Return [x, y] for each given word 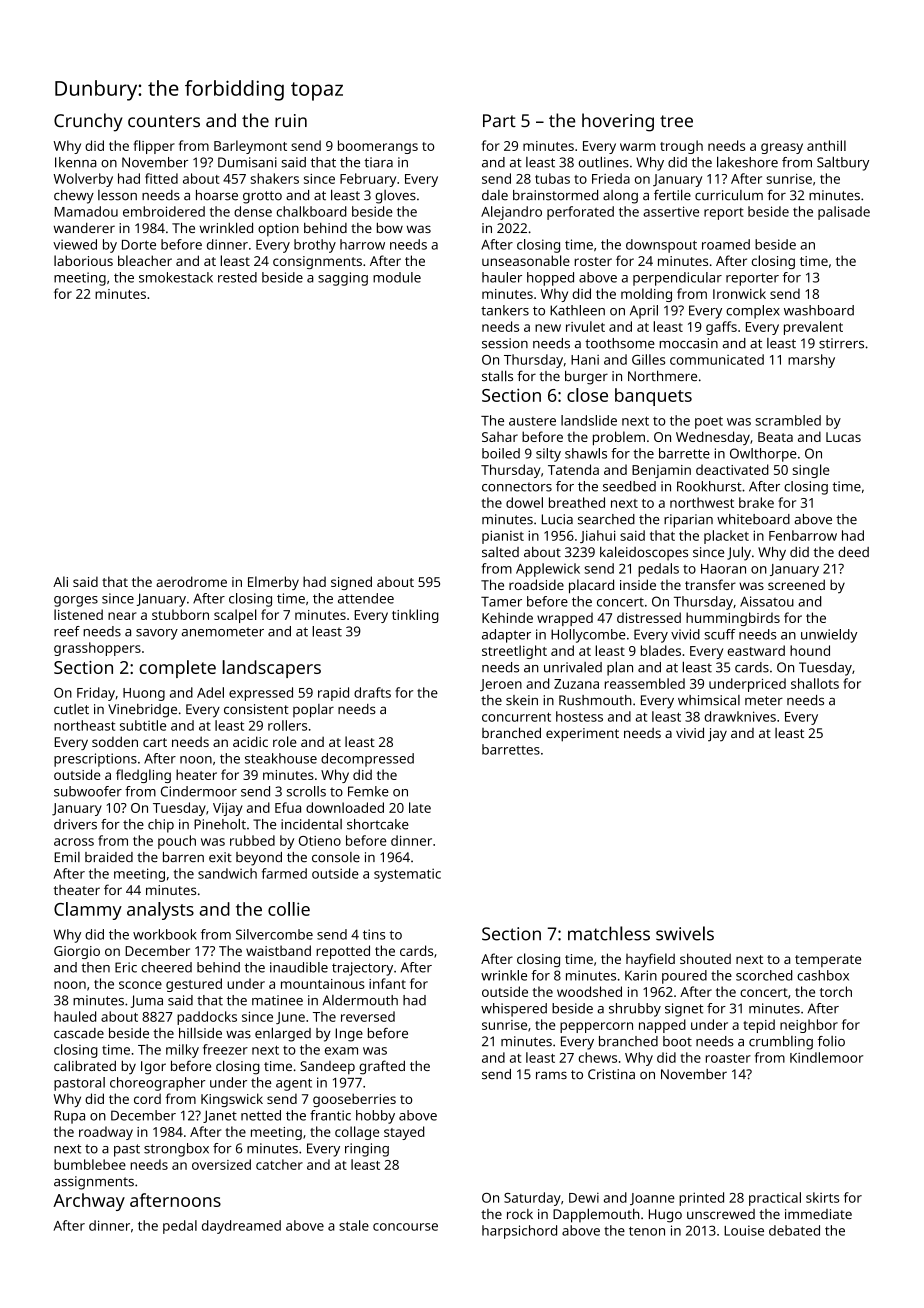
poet [709, 422]
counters [164, 121]
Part [499, 120]
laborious [83, 260]
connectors [517, 487]
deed [853, 552]
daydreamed [241, 1227]
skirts [822, 1197]
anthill [826, 145]
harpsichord [519, 1232]
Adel [210, 692]
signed [351, 583]
